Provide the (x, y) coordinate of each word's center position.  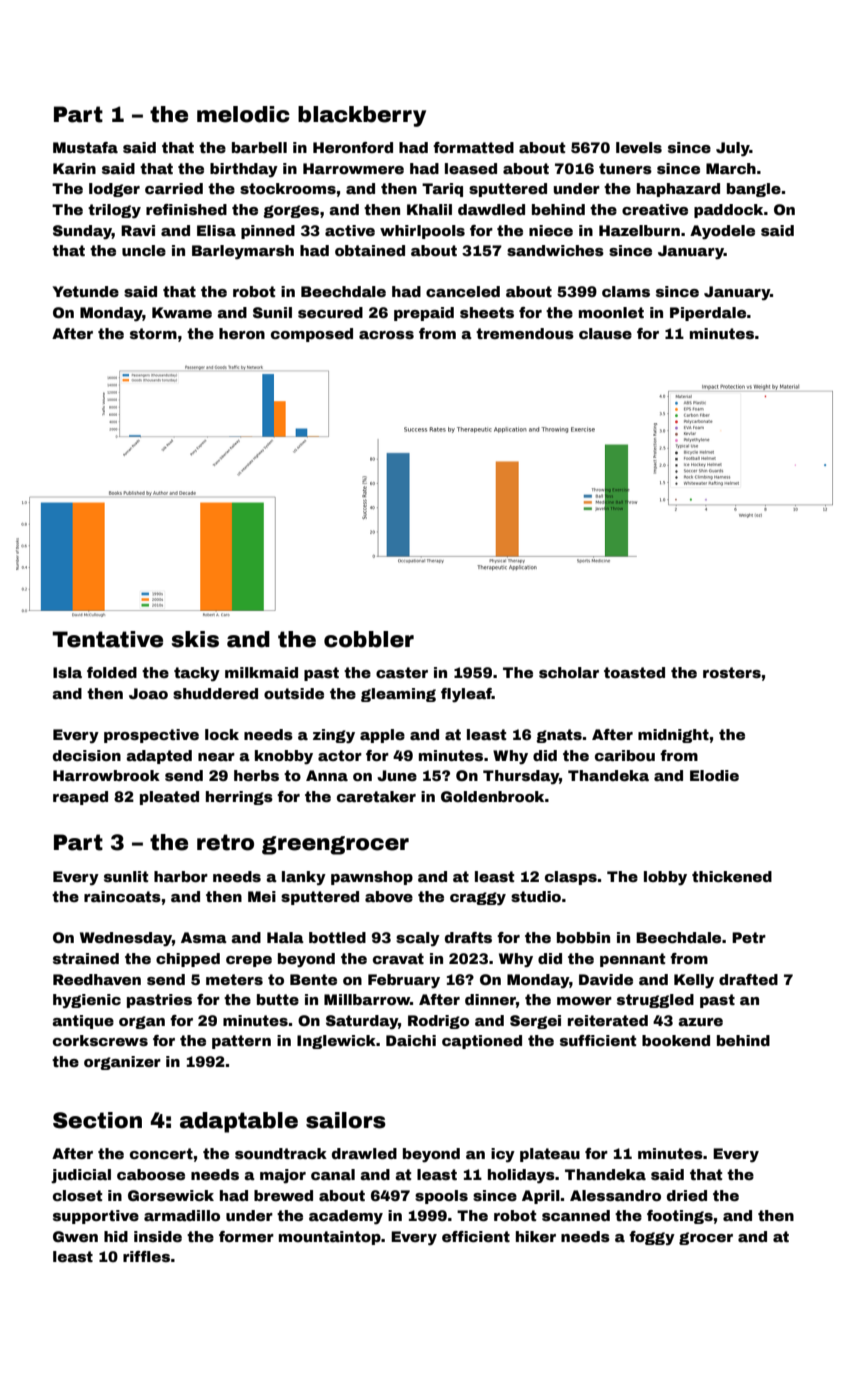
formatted (473, 147)
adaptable (239, 1122)
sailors (346, 1120)
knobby (284, 757)
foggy (652, 1238)
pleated (169, 798)
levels (639, 147)
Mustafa (85, 147)
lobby (665, 878)
